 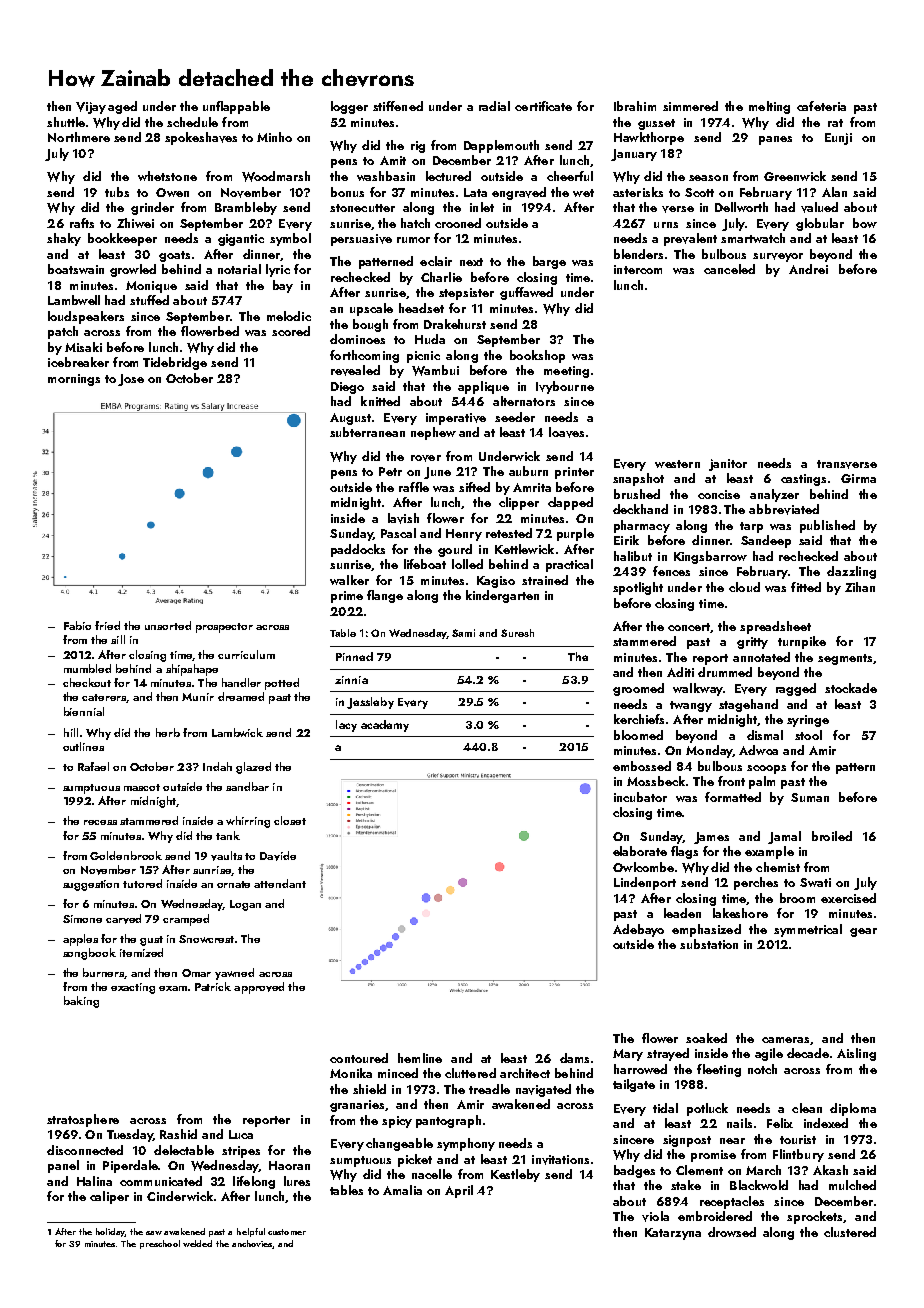 What do you see at coordinates (739, 1123) in the screenshot?
I see `nails` at bounding box center [739, 1123].
